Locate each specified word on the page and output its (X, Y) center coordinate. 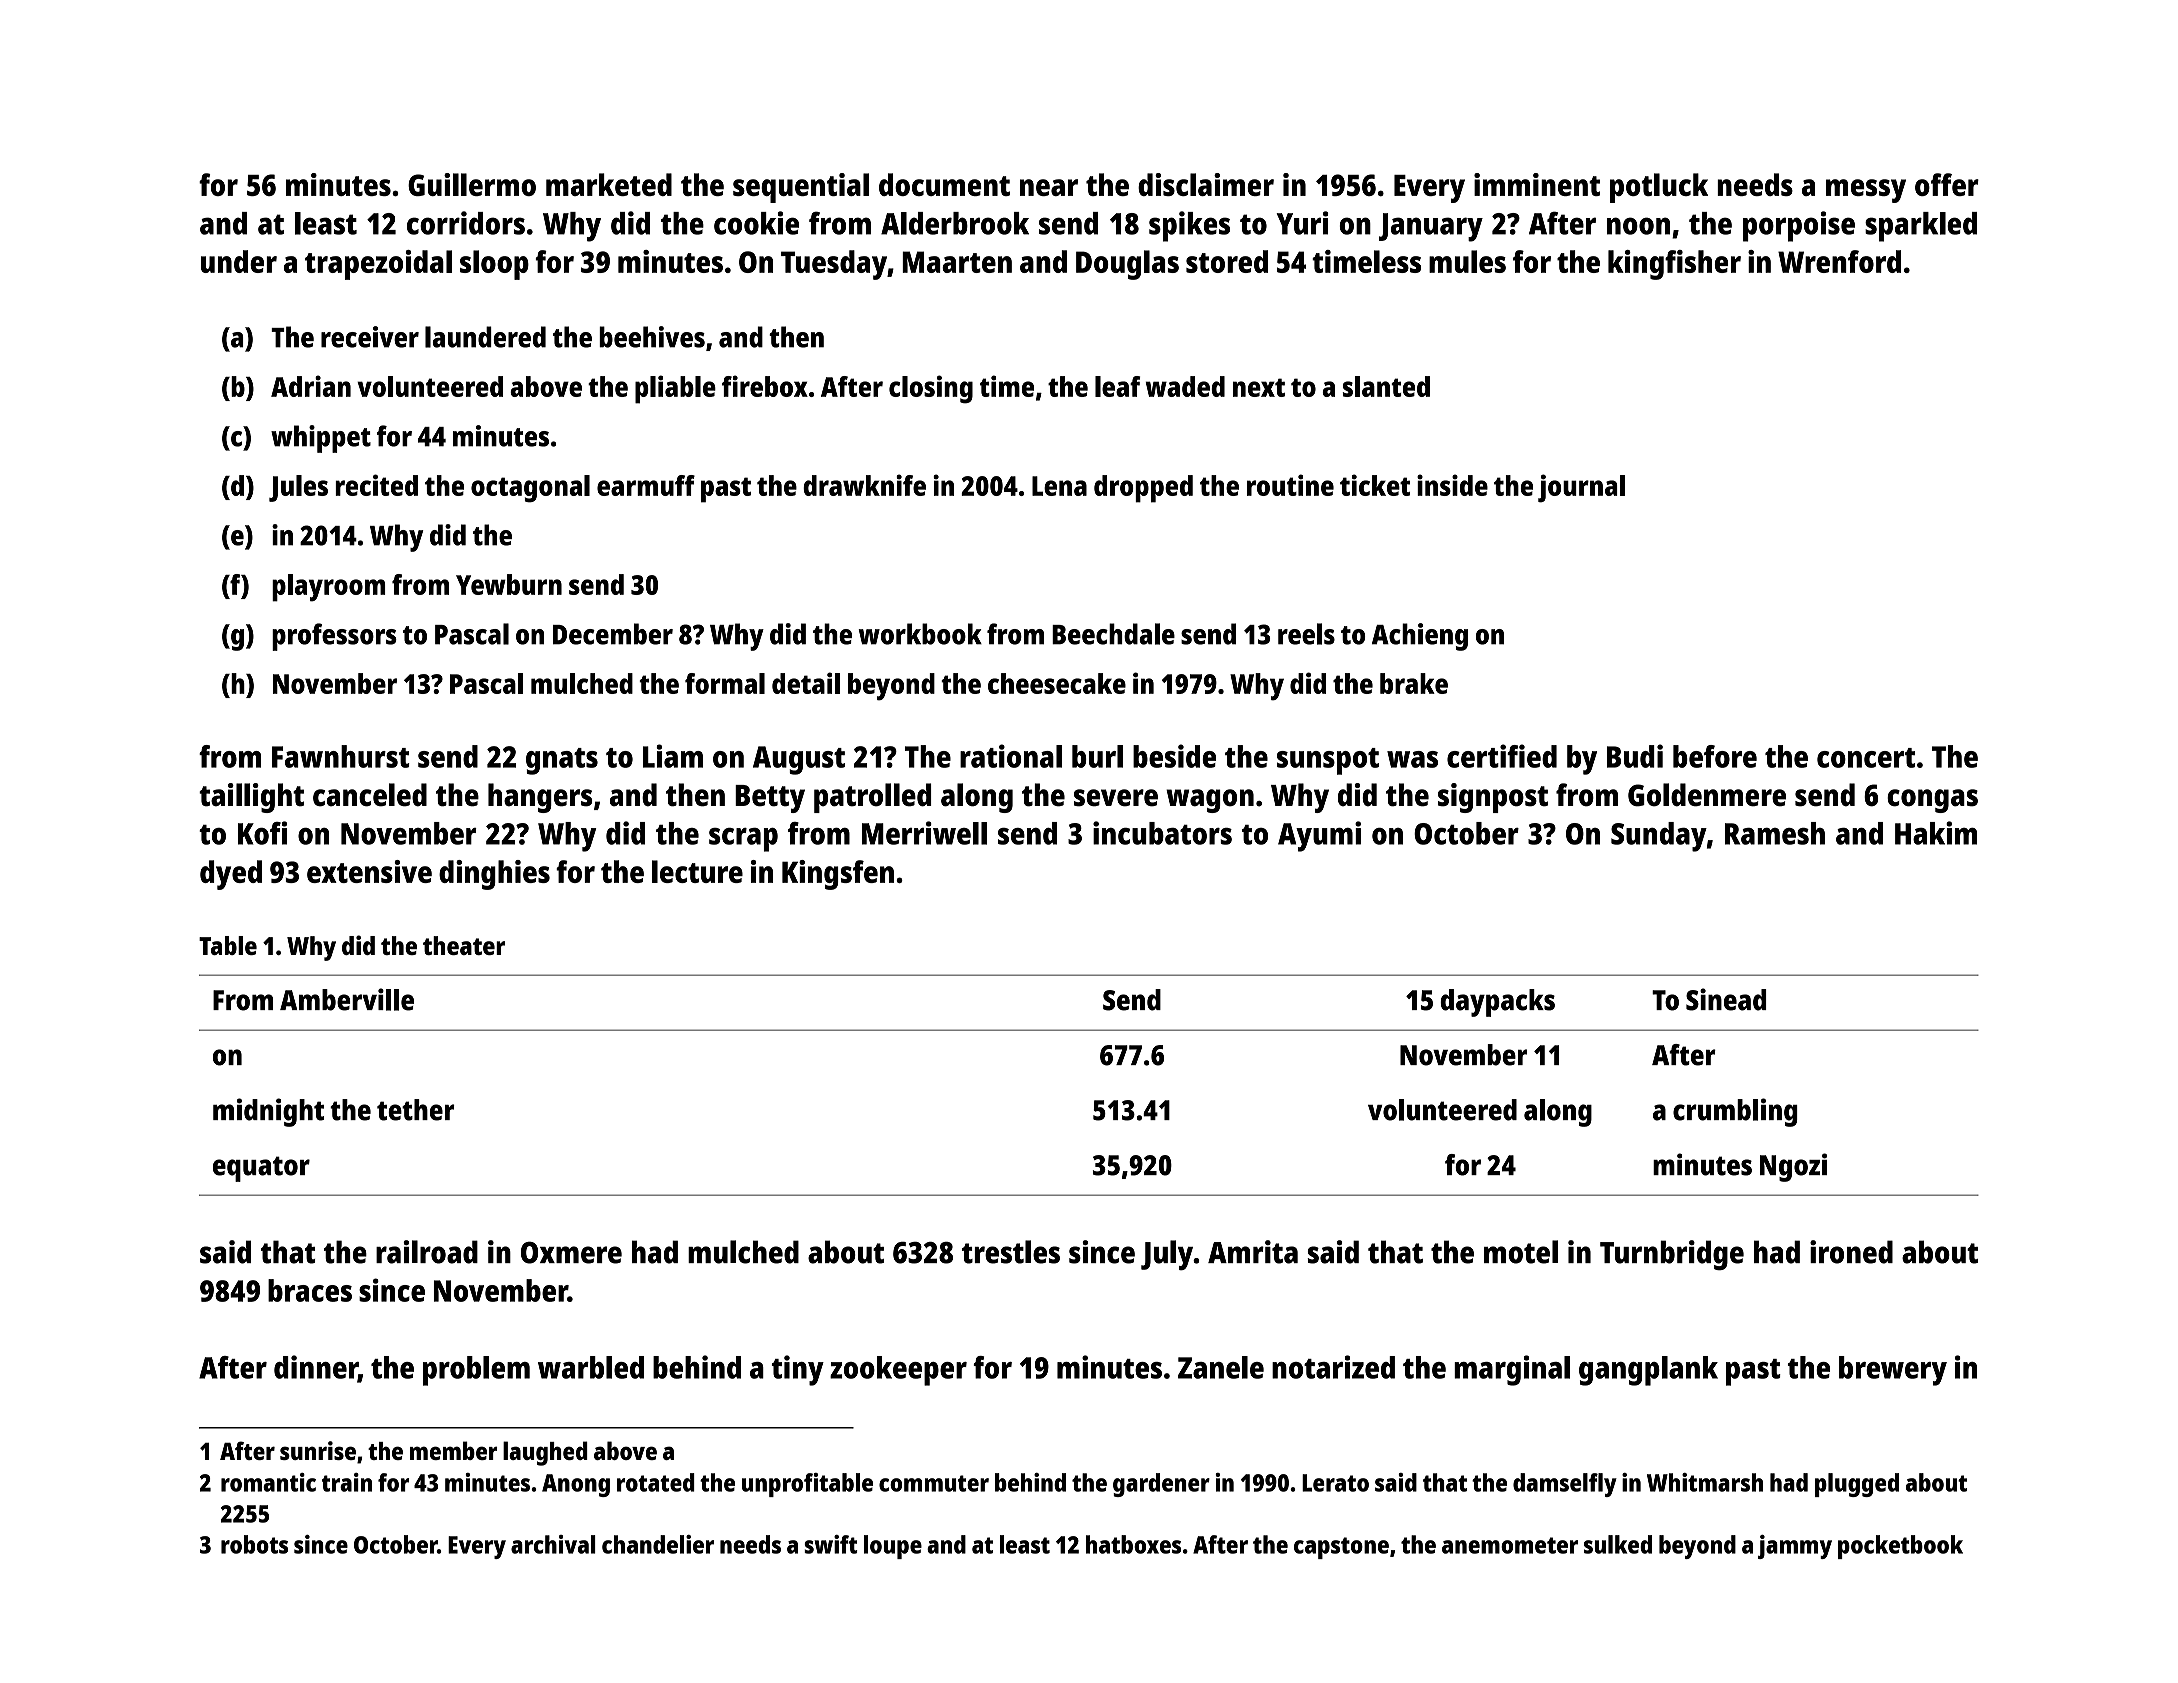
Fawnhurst (340, 756)
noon (1638, 226)
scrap (743, 840)
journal (1581, 488)
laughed (545, 1453)
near (1049, 187)
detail (806, 683)
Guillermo (472, 184)
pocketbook (1900, 1547)
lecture (697, 871)
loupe (893, 1547)
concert (1866, 758)
